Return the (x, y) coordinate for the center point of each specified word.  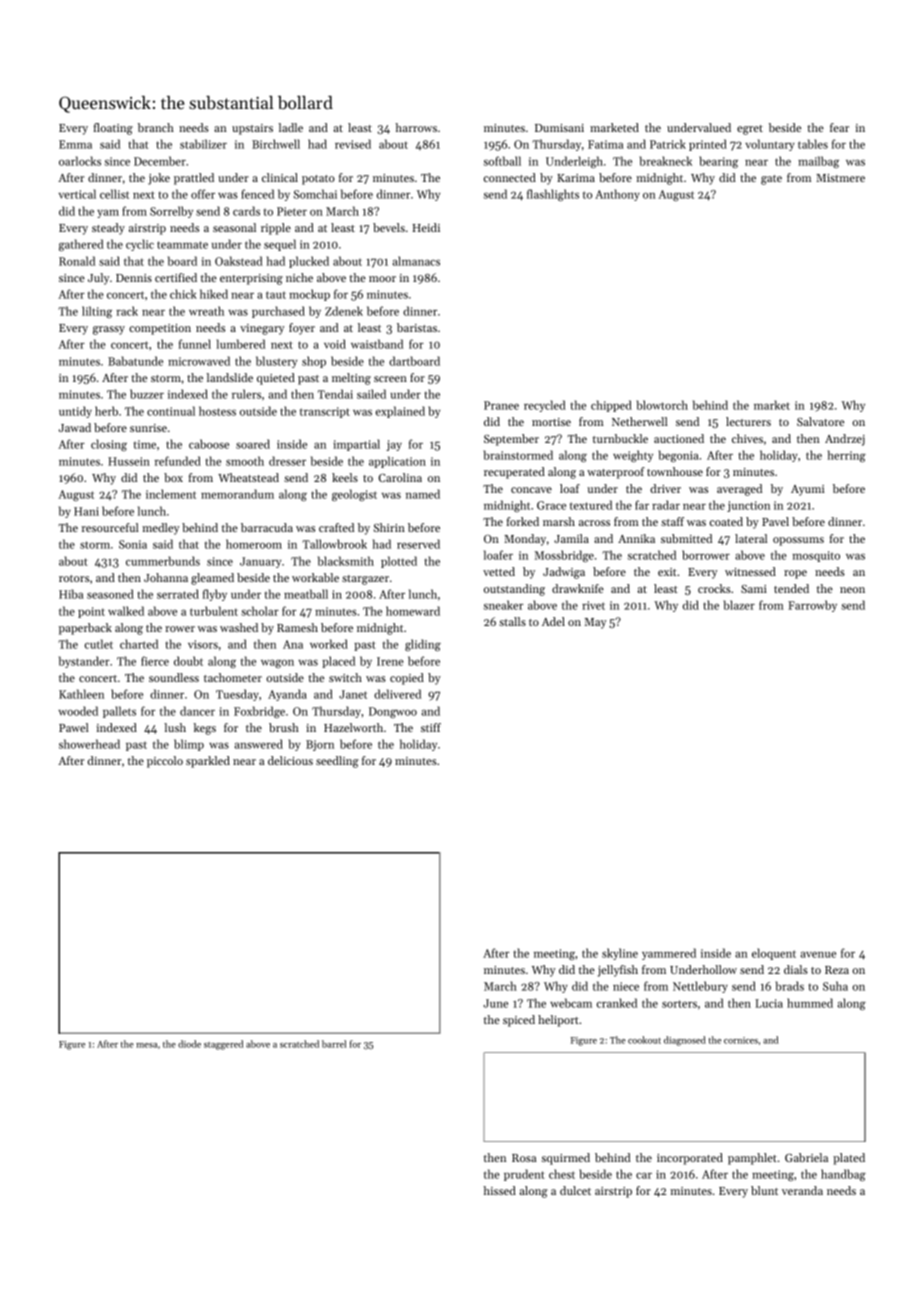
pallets (119, 712)
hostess (217, 411)
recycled (545, 406)
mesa (146, 1045)
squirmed (566, 1159)
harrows (416, 127)
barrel (334, 1044)
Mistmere (840, 178)
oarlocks (80, 161)
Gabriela (806, 1157)
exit (667, 572)
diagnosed (685, 1041)
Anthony (617, 195)
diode (189, 1044)
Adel (553, 621)
